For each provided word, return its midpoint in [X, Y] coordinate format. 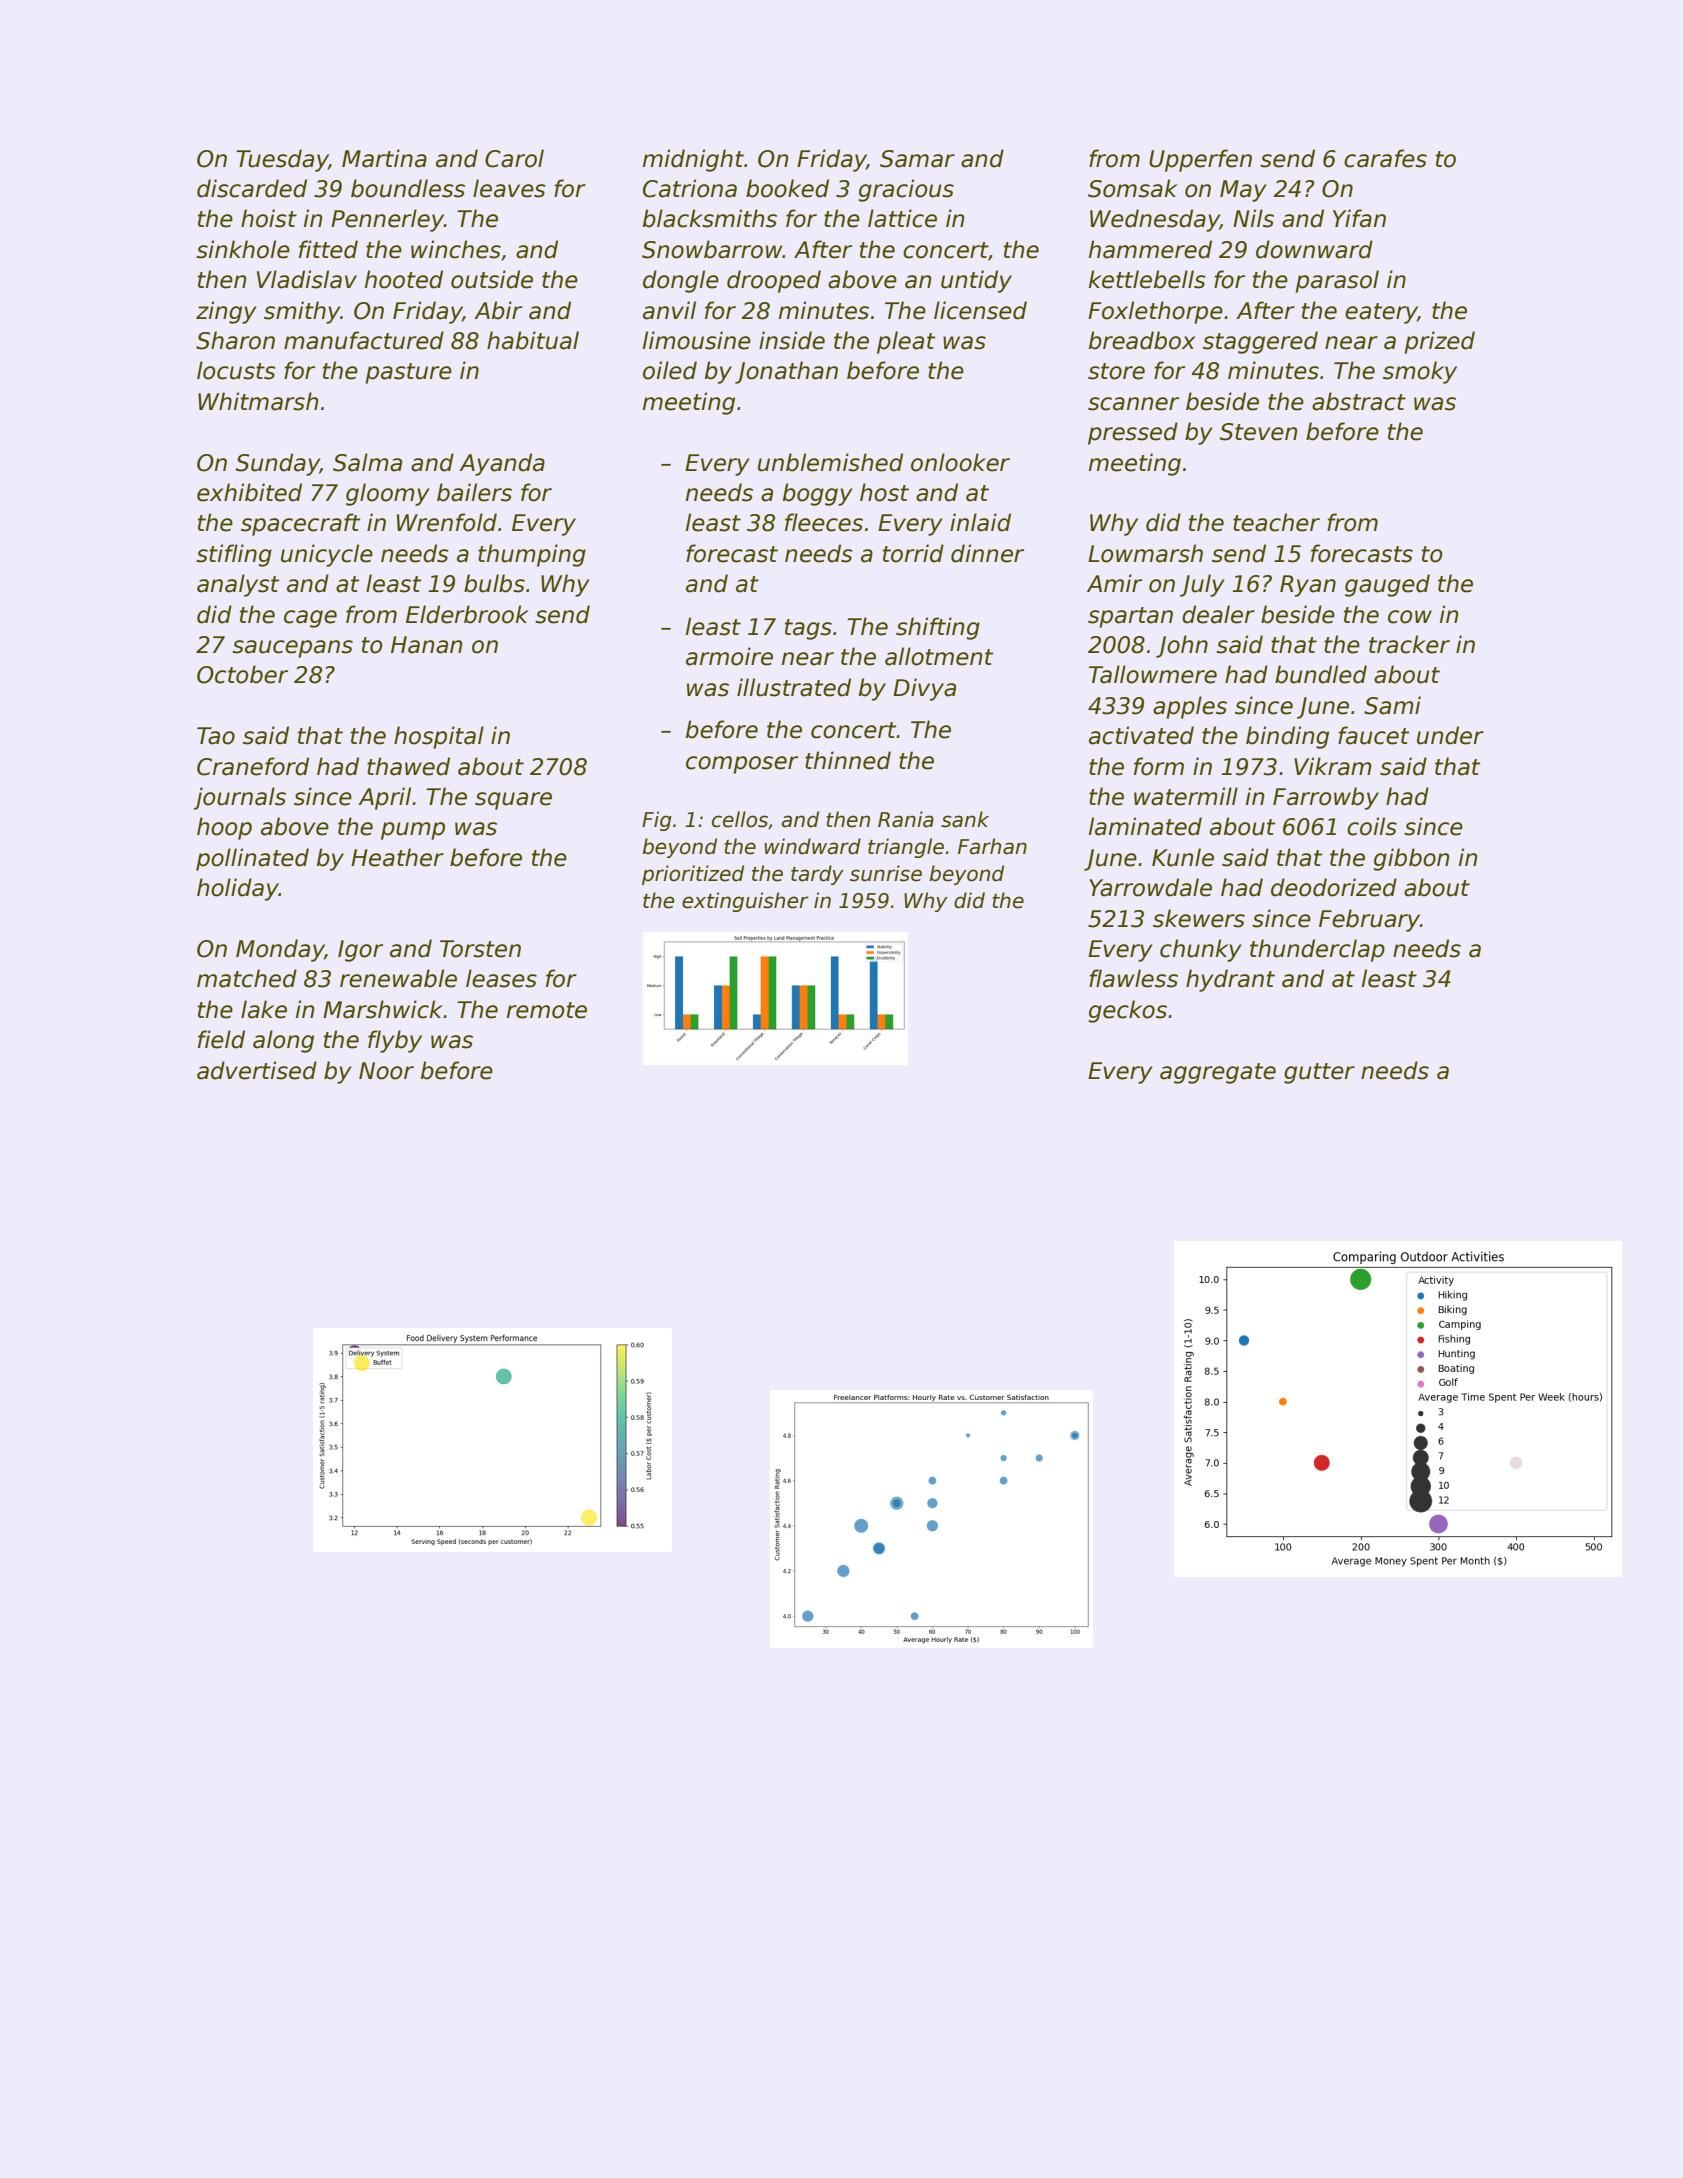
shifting [938, 628]
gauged [1387, 585]
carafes [1385, 158]
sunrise [886, 873]
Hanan [427, 645]
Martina [384, 158]
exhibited [249, 492]
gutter [1319, 1073]
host [884, 492]
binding [1287, 737]
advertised [257, 1070]
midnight [693, 160]
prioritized [693, 875]
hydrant [1230, 980]
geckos [1127, 1011]
